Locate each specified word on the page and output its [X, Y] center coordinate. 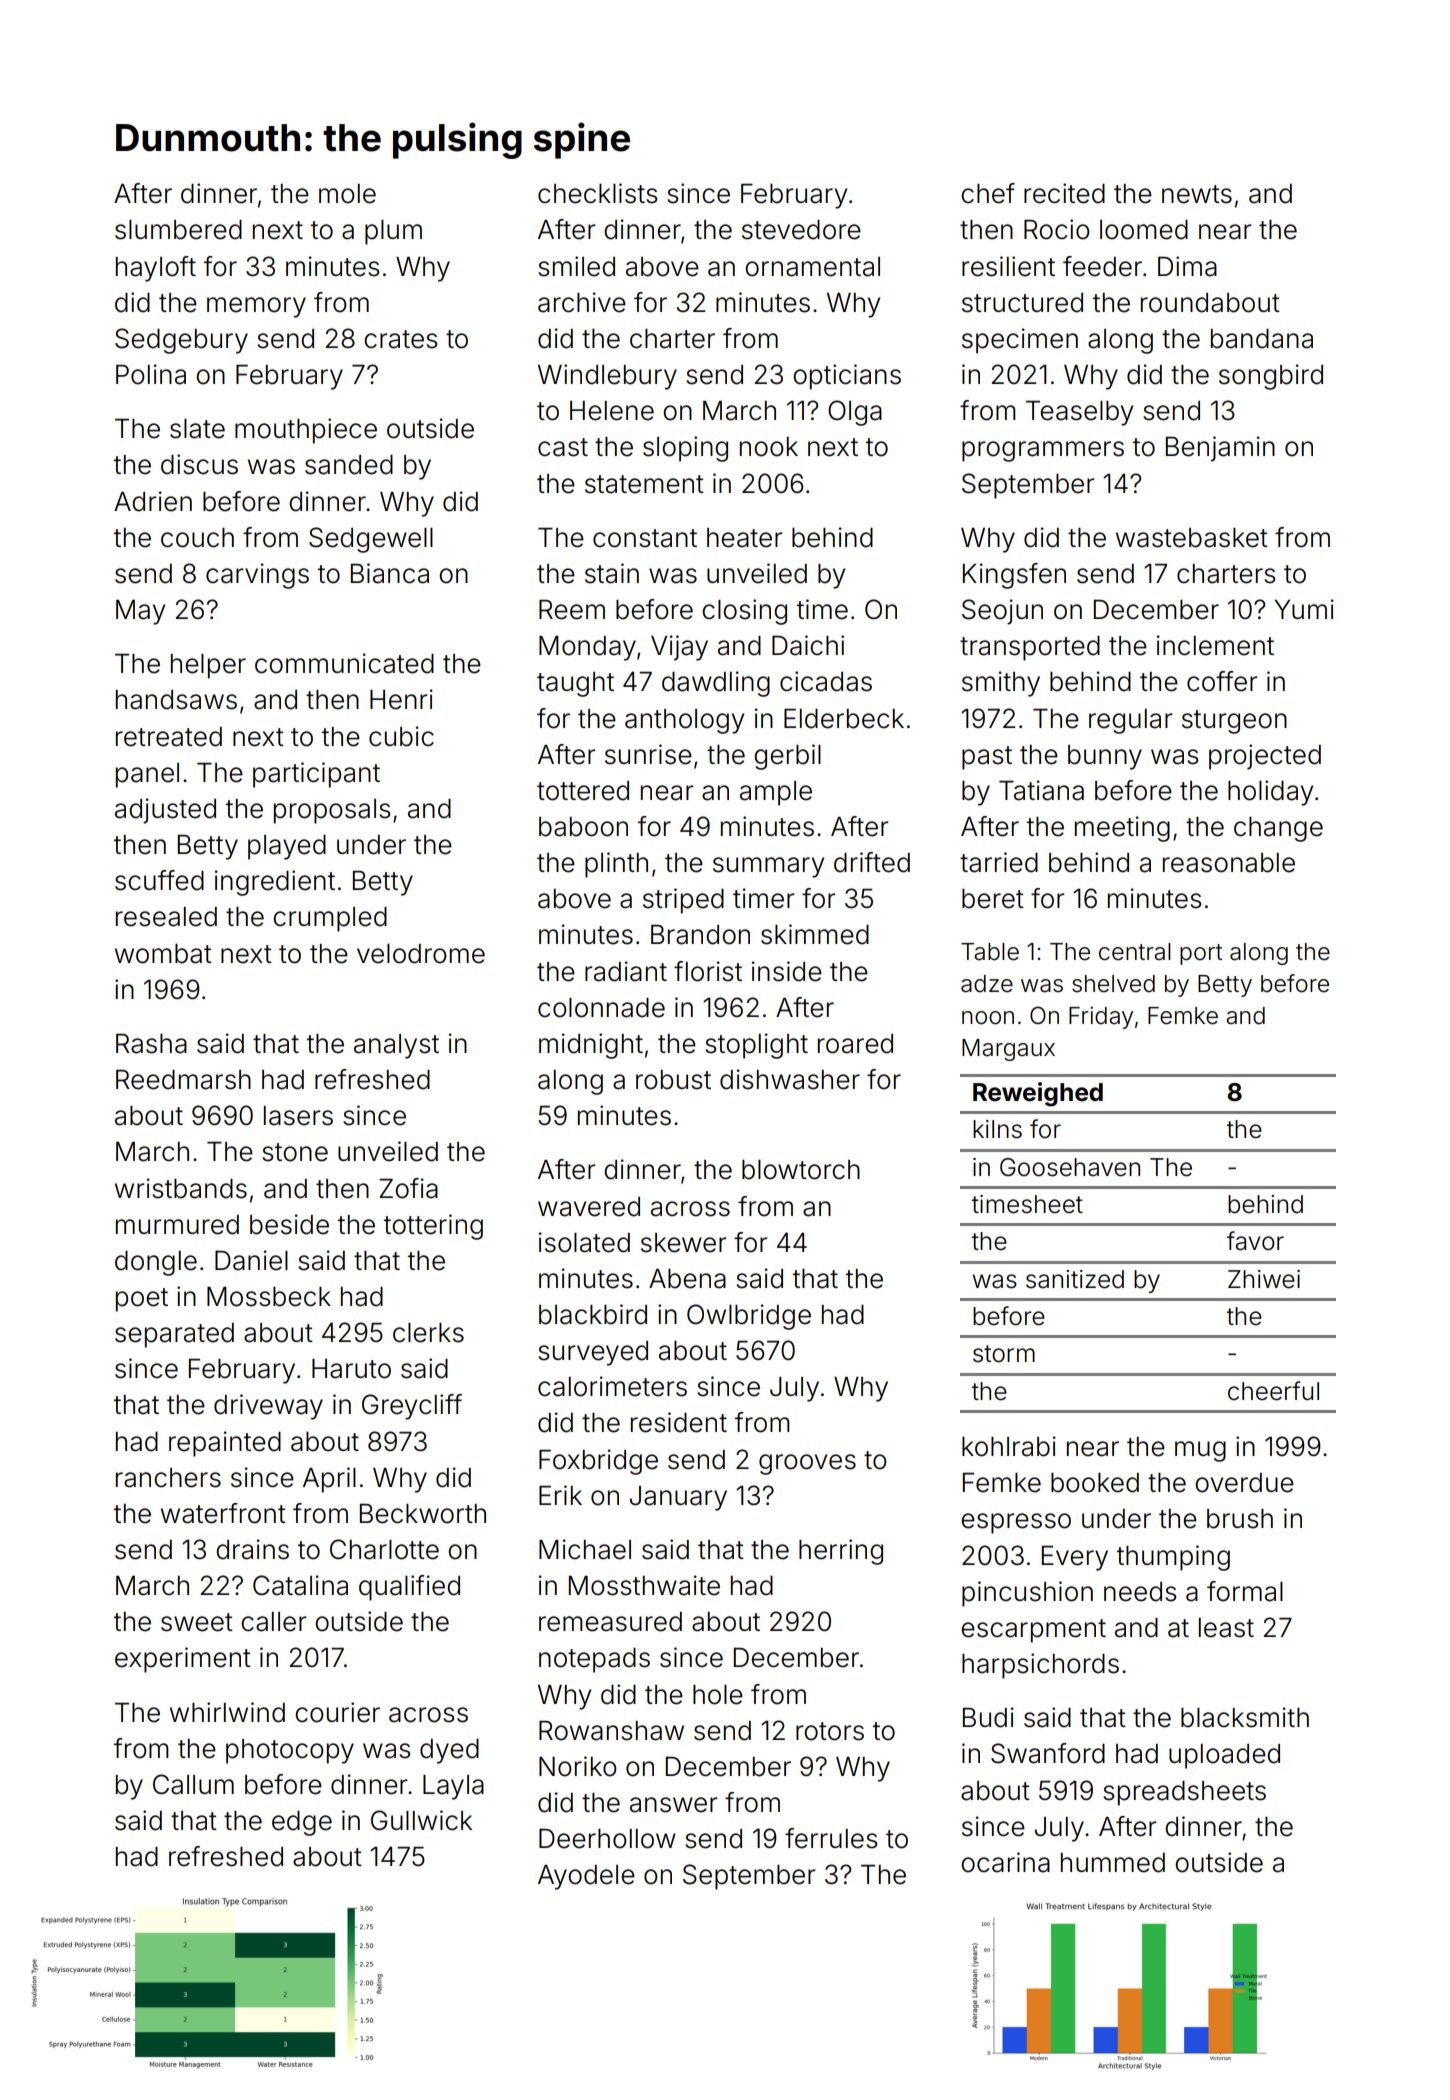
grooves [807, 1464]
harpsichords [1040, 1666]
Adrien [153, 501]
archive [582, 302]
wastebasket [1192, 538]
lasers [298, 1116]
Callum [193, 1784]
